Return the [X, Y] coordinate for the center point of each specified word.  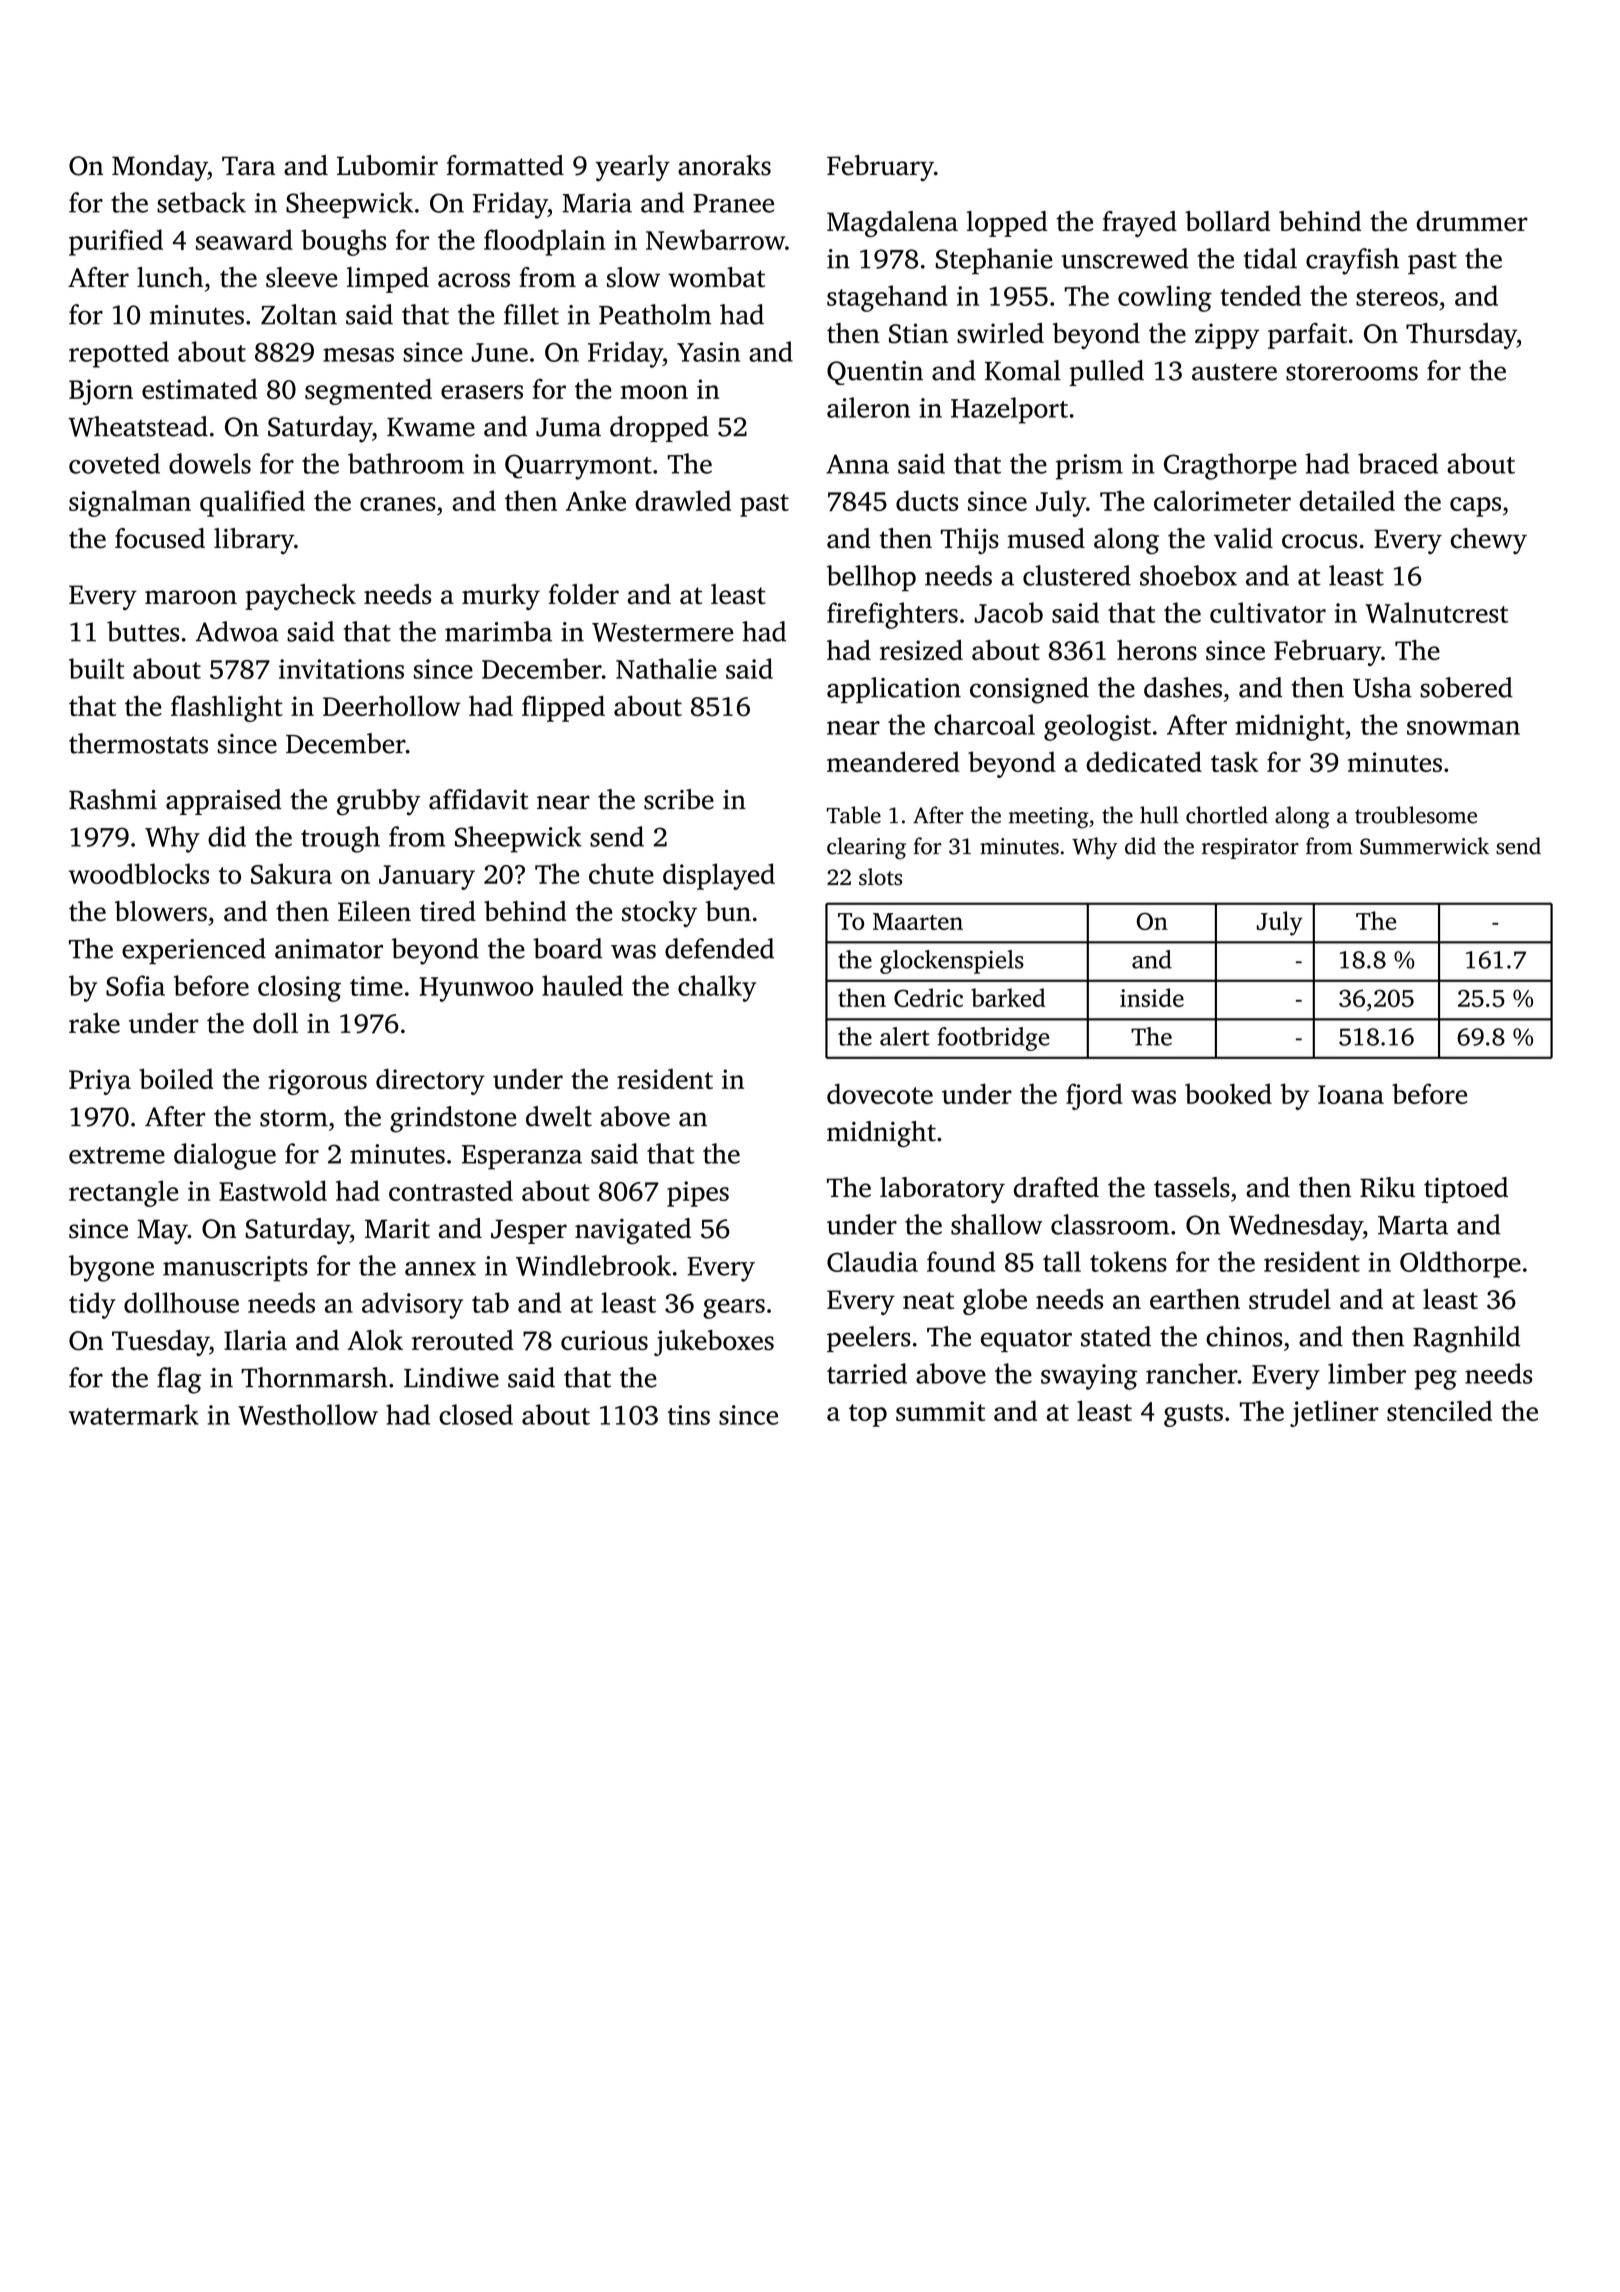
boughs [343, 242]
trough [340, 839]
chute [621, 873]
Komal [1023, 370]
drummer [1472, 221]
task [1234, 761]
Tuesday [160, 1343]
